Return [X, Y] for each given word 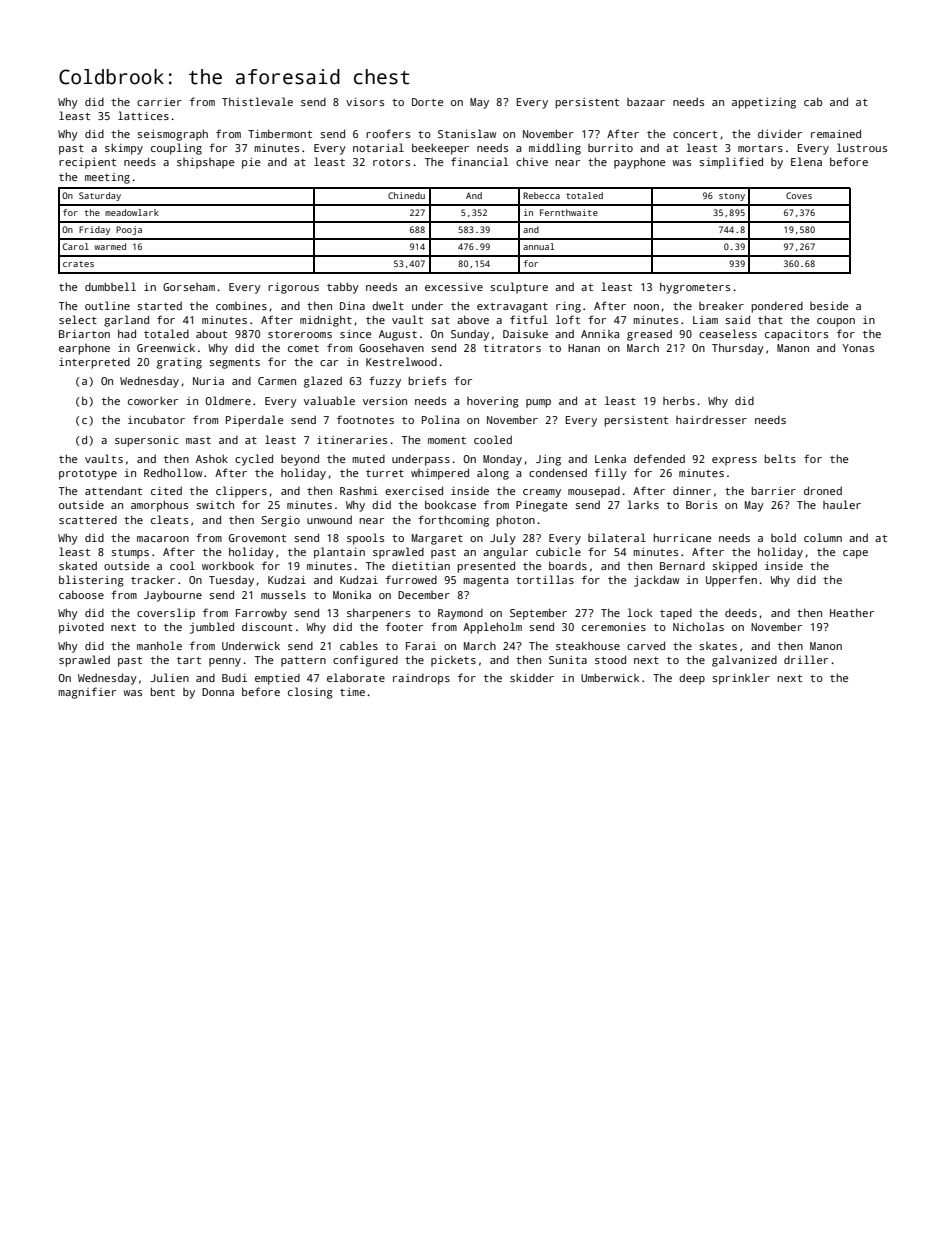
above [473, 319]
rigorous [293, 288]
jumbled [212, 628]
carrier [159, 102]
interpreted [94, 363]
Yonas [858, 348]
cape [855, 554]
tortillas [545, 579]
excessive [454, 287]
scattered [88, 520]
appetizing [764, 103]
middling [555, 149]
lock [639, 612]
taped [676, 614]
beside [829, 306]
